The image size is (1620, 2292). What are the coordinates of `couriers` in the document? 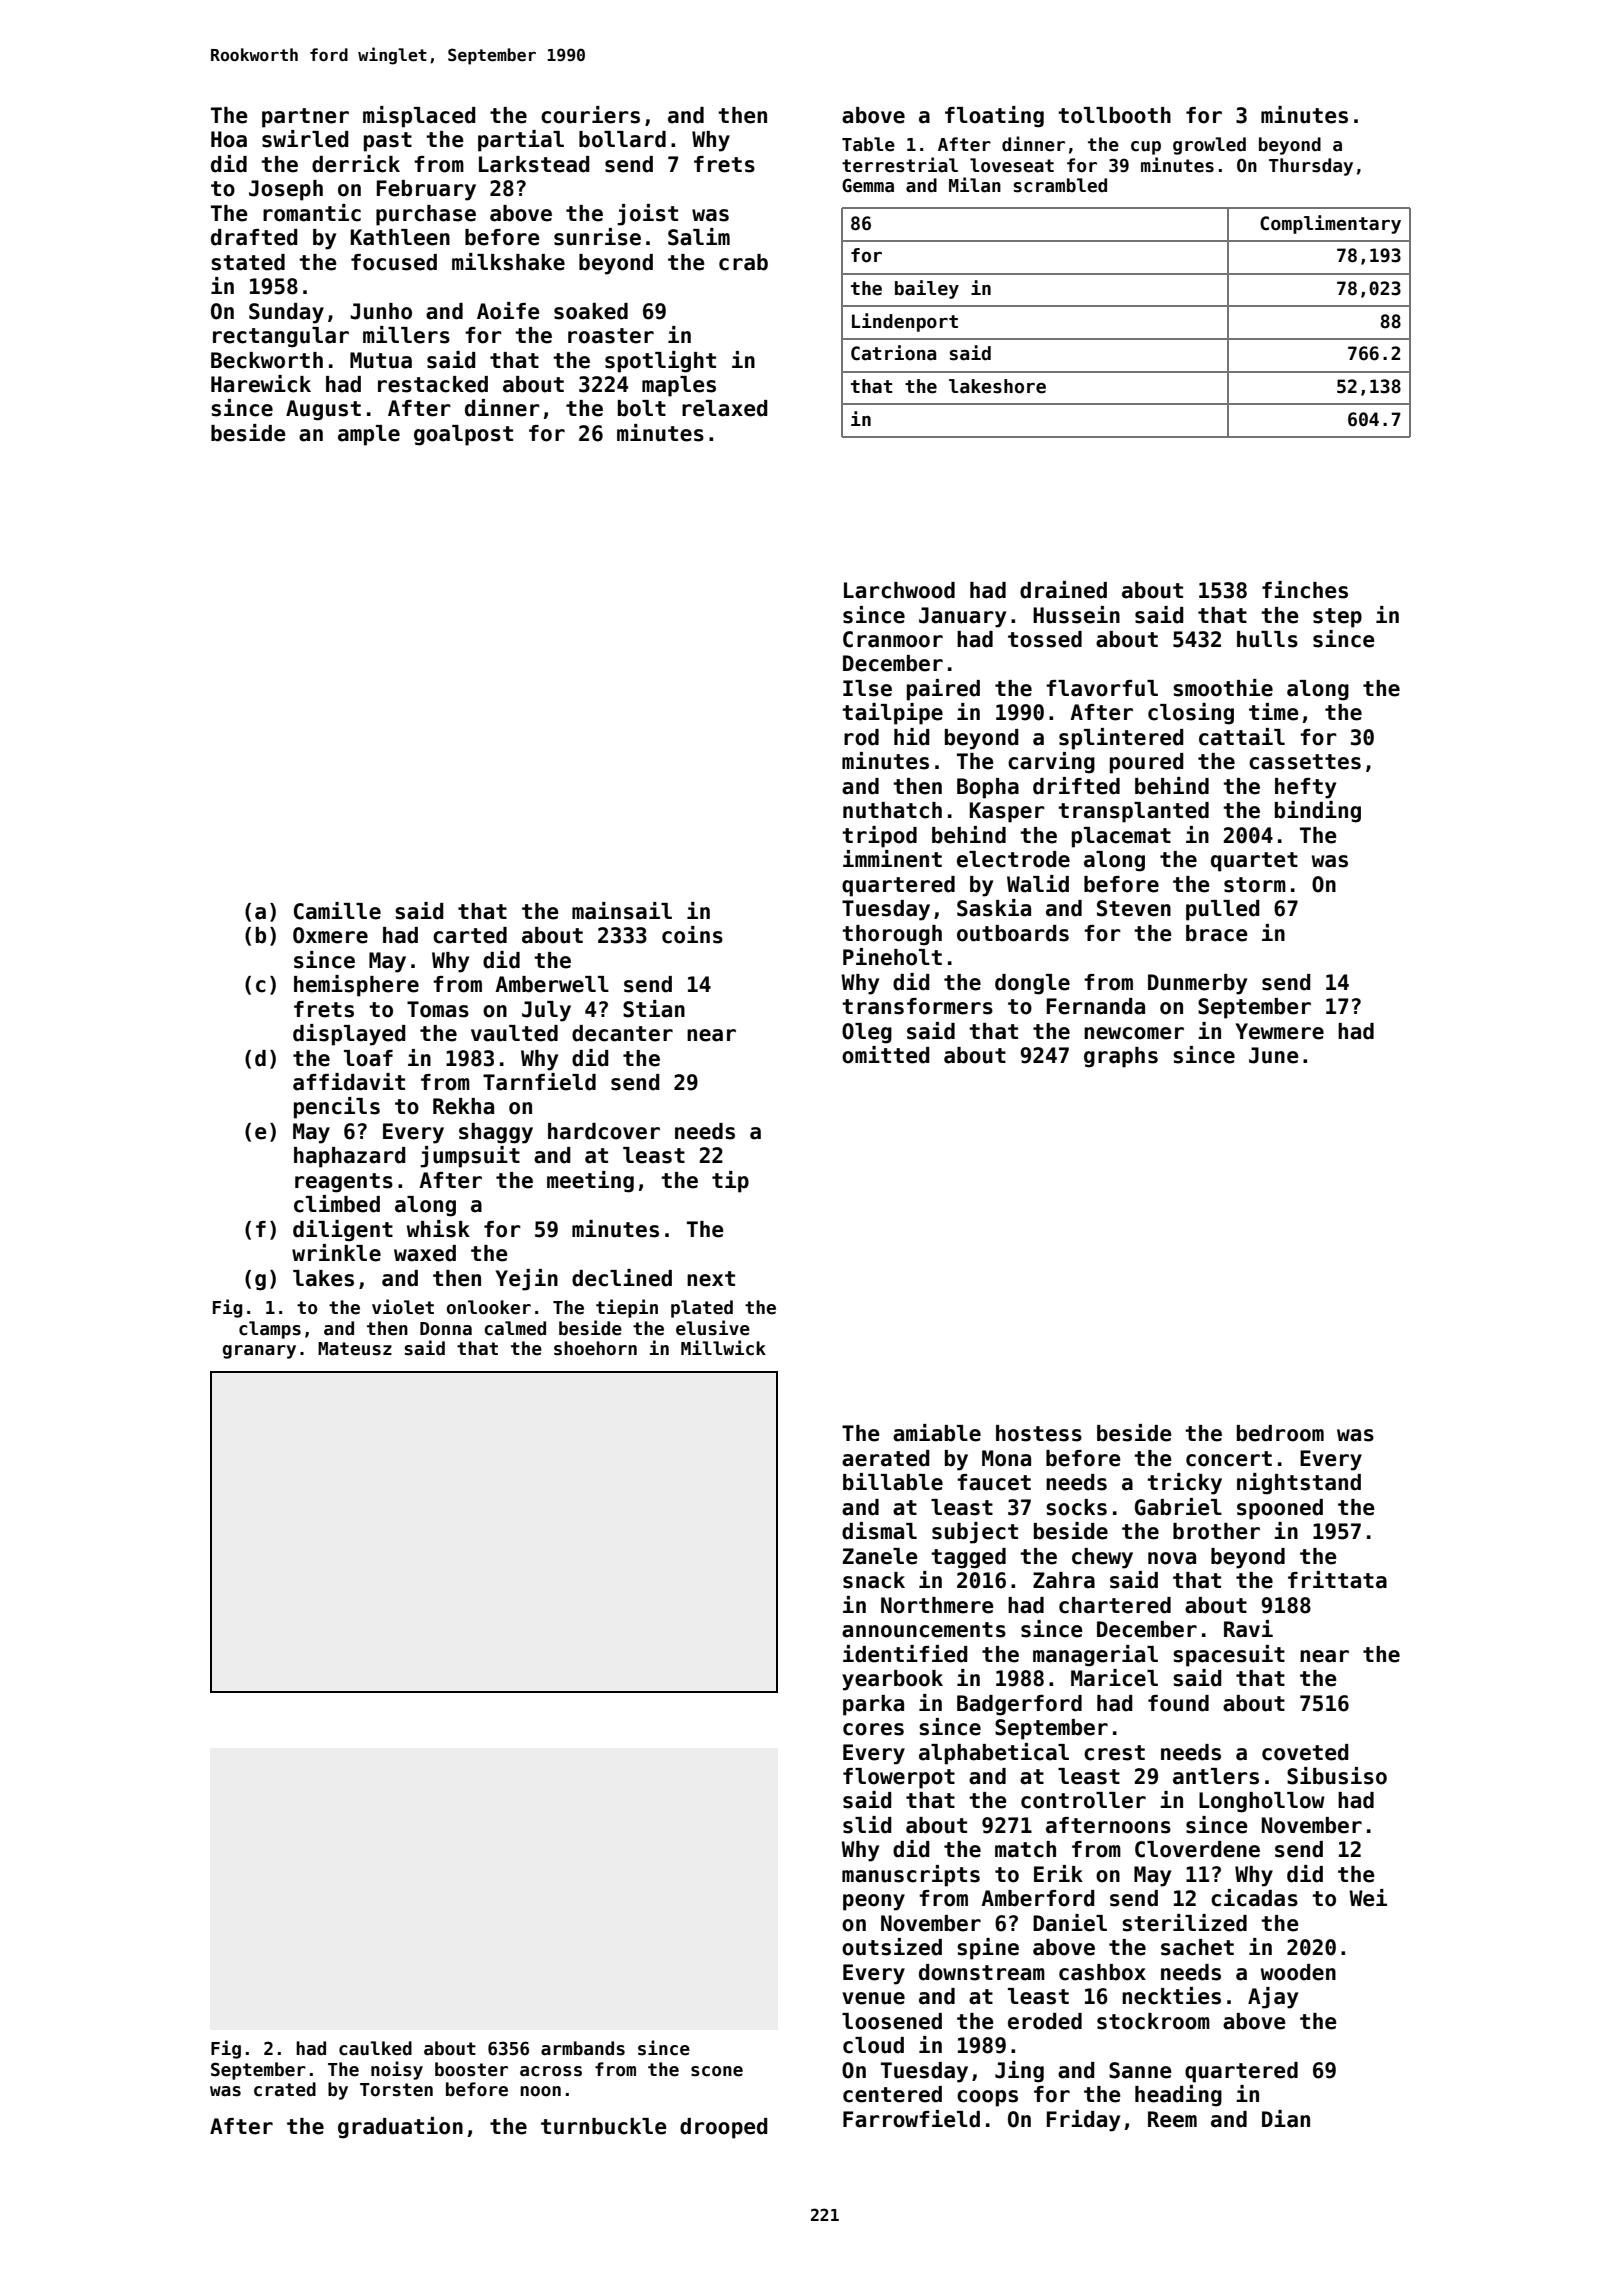 It's located at (590, 115).
